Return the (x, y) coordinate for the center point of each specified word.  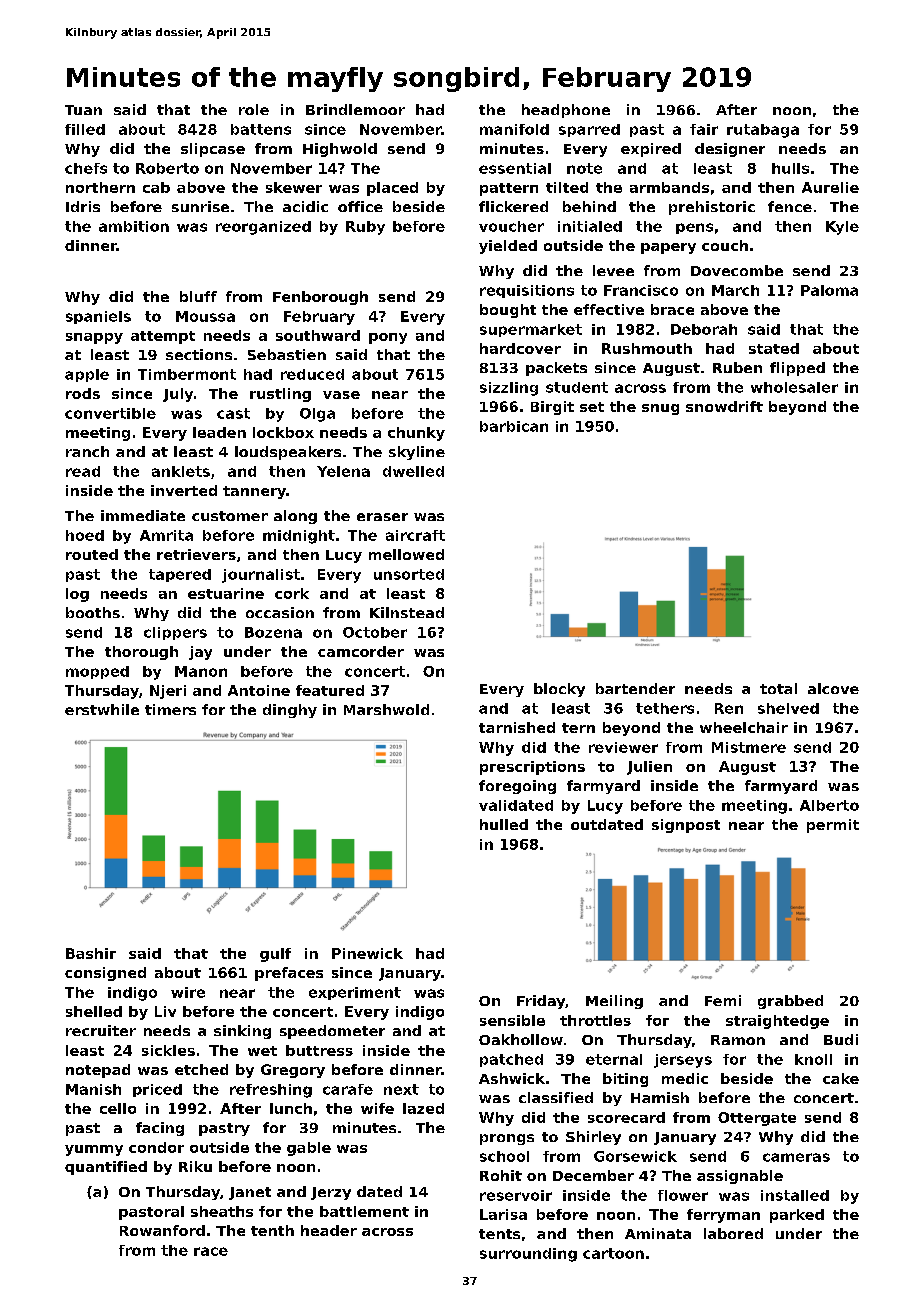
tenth (272, 1230)
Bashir (91, 953)
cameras (796, 1157)
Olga (317, 415)
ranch (87, 451)
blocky (559, 690)
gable (309, 1149)
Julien (649, 768)
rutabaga (763, 131)
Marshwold (386, 709)
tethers (665, 708)
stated (774, 348)
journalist (261, 576)
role (254, 109)
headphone (566, 111)
